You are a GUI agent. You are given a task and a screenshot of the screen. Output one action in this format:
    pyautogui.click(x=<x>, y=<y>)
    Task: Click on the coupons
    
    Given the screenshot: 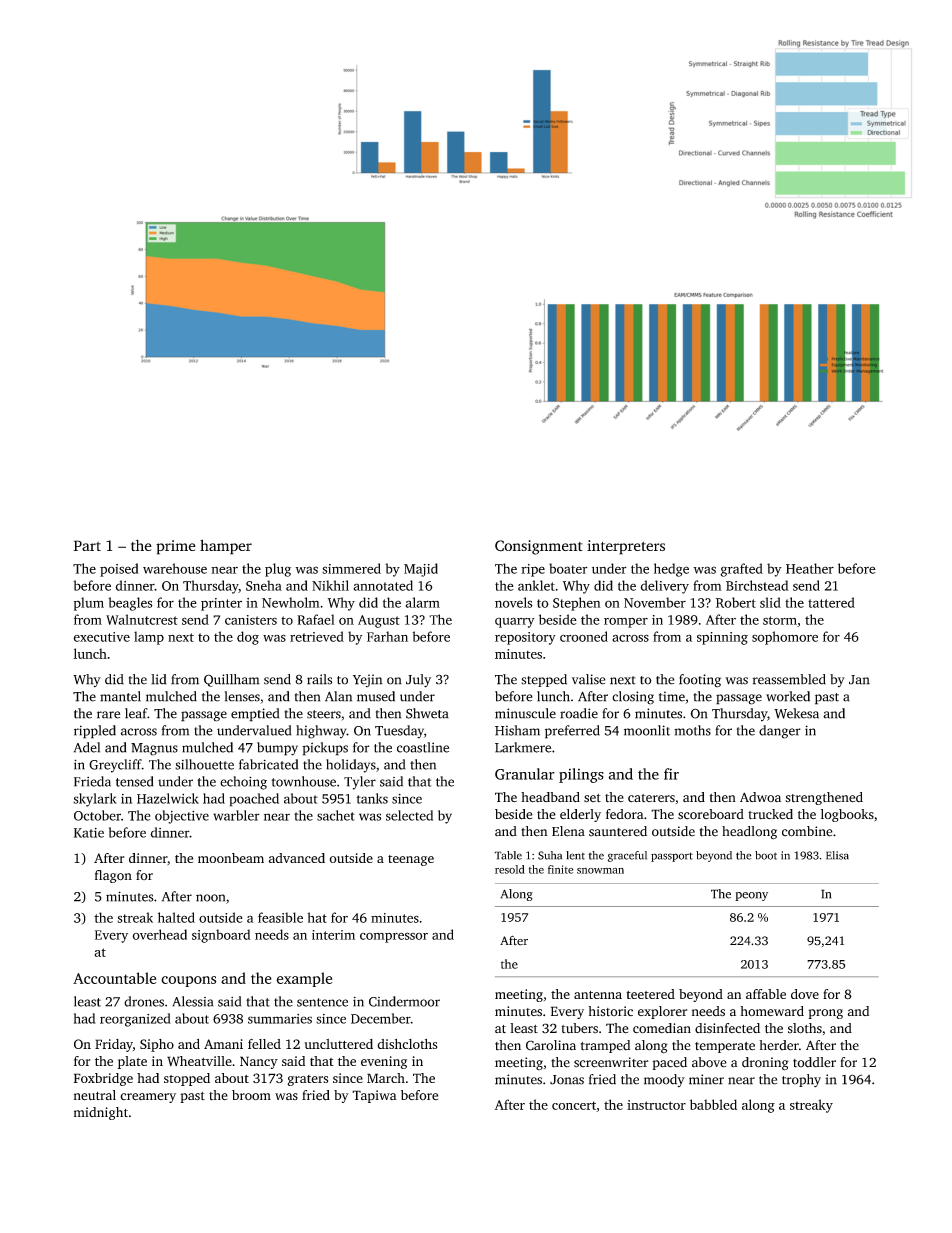 What is the action you would take?
    pyautogui.click(x=189, y=981)
